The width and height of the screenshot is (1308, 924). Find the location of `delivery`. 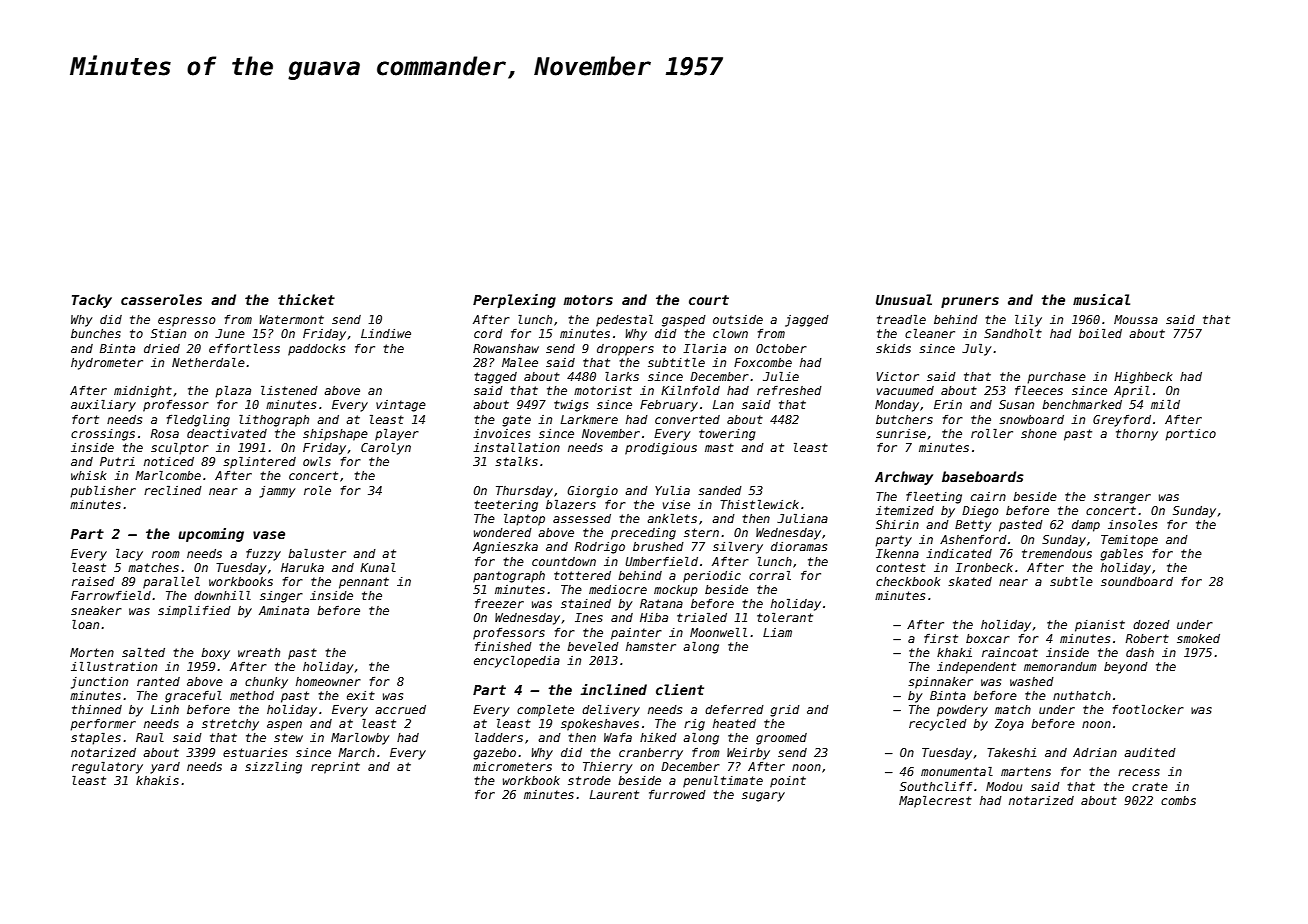

delivery is located at coordinates (611, 711).
